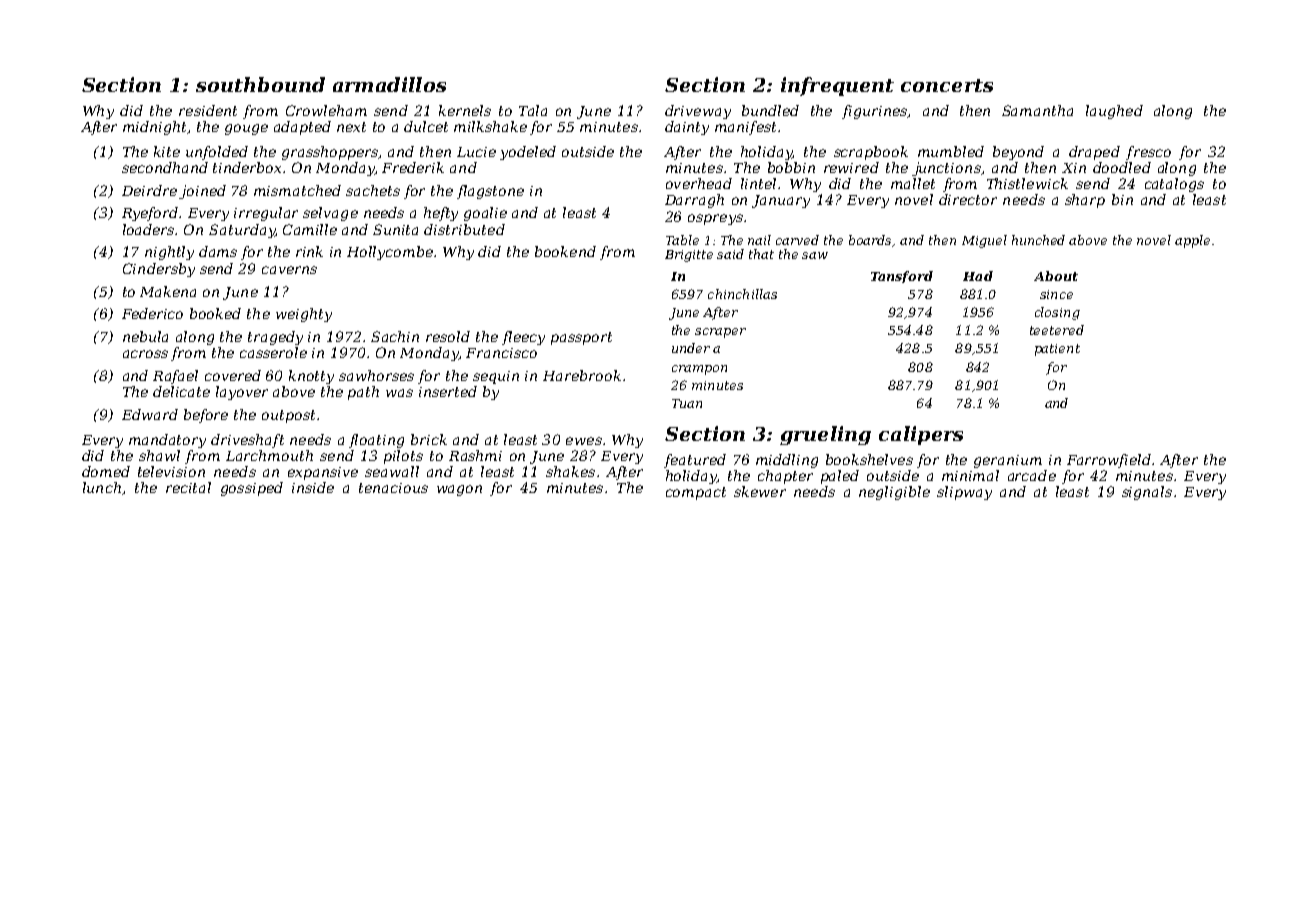  What do you see at coordinates (837, 86) in the page?
I see `infrequent` at bounding box center [837, 86].
